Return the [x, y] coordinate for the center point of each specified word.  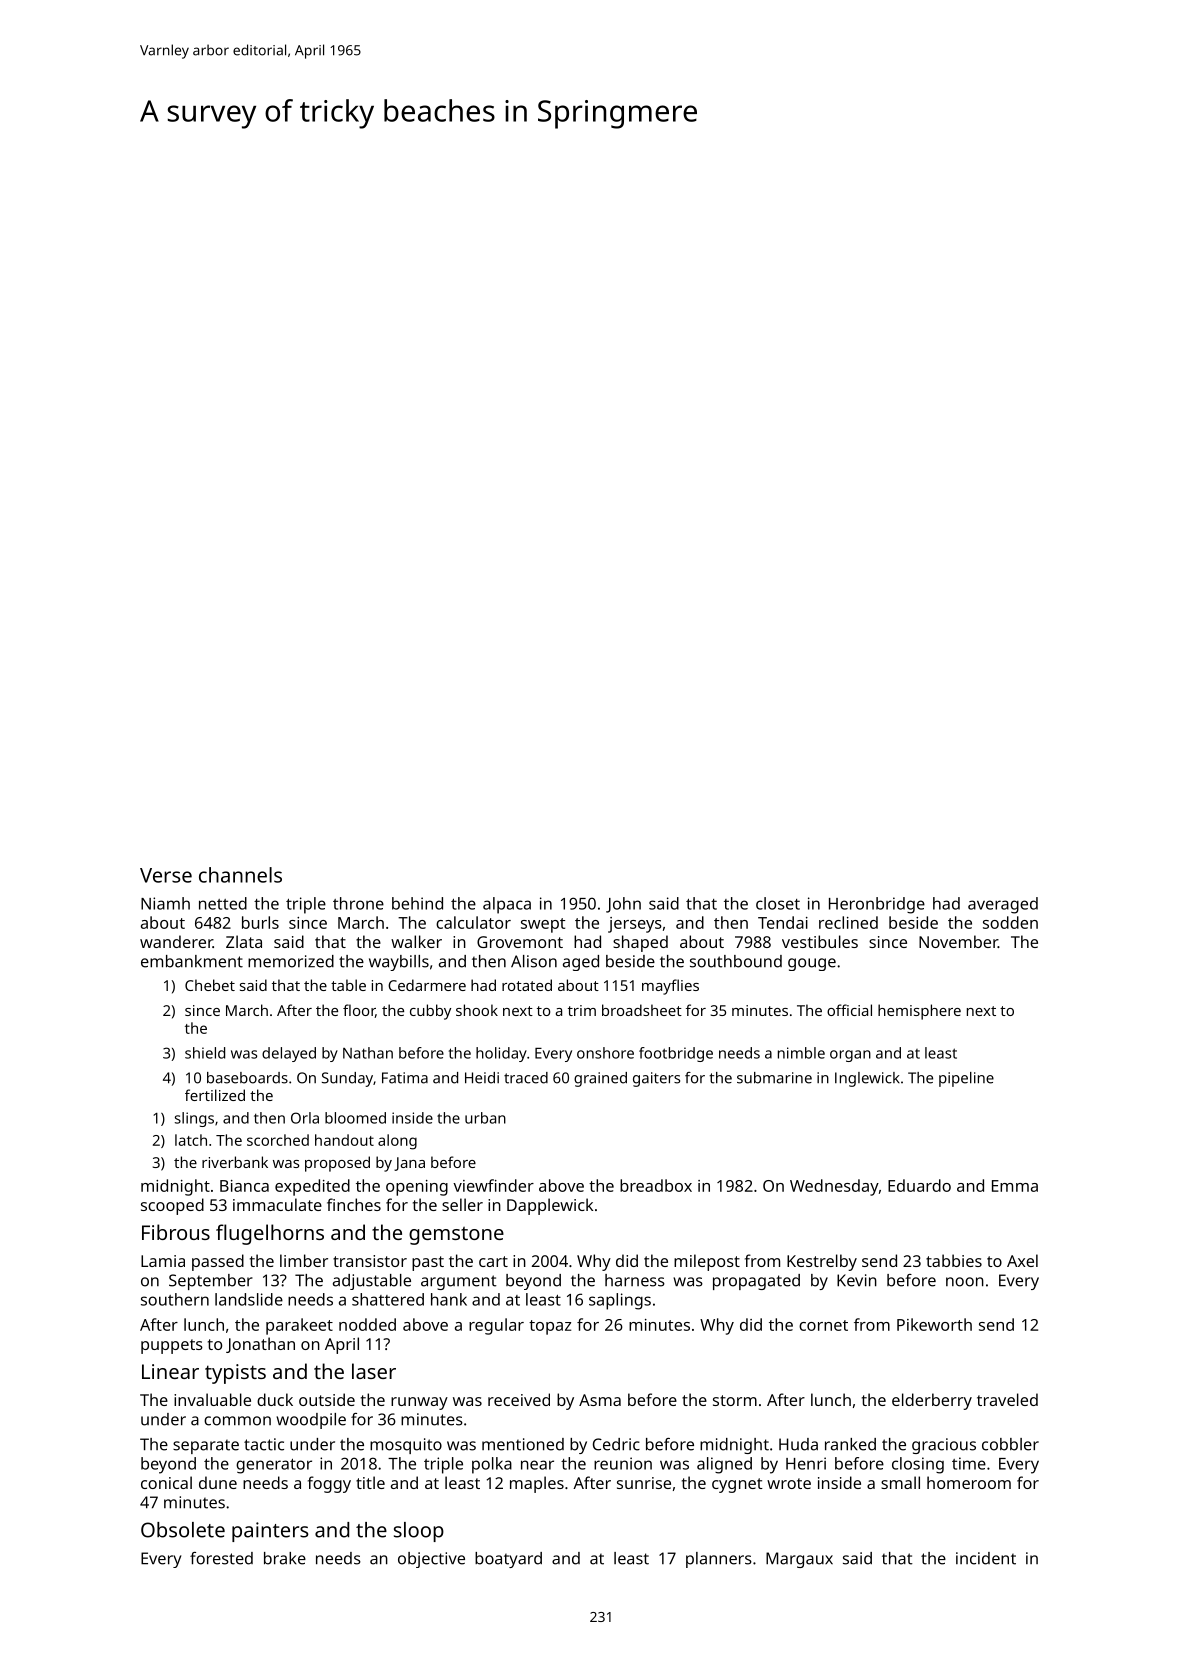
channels [240, 875]
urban [485, 1118]
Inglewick [867, 1079]
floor [359, 1011]
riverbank [235, 1162]
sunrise [644, 1483]
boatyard [508, 1560]
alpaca [507, 905]
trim [582, 1010]
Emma [1015, 1186]
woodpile [311, 1421]
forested [221, 1558]
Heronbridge [877, 905]
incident [986, 1558]
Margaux [799, 1560]
